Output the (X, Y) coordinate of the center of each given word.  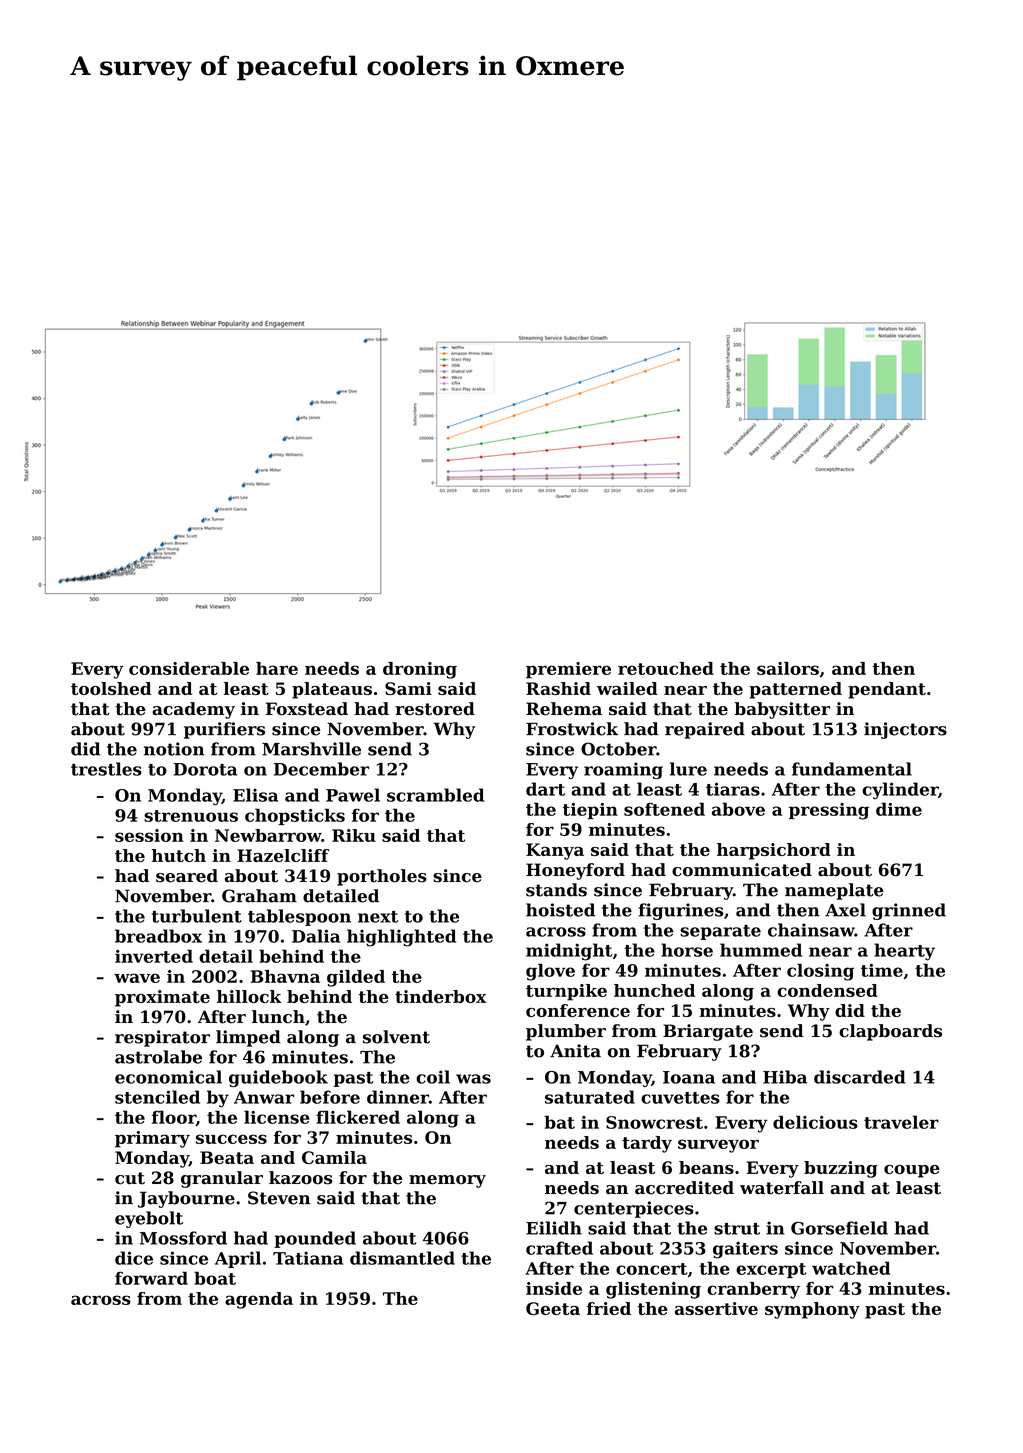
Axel (845, 910)
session (149, 835)
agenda (259, 1300)
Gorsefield (839, 1228)
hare (277, 668)
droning (420, 670)
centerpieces (634, 1209)
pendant (887, 690)
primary (152, 1139)
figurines (681, 911)
